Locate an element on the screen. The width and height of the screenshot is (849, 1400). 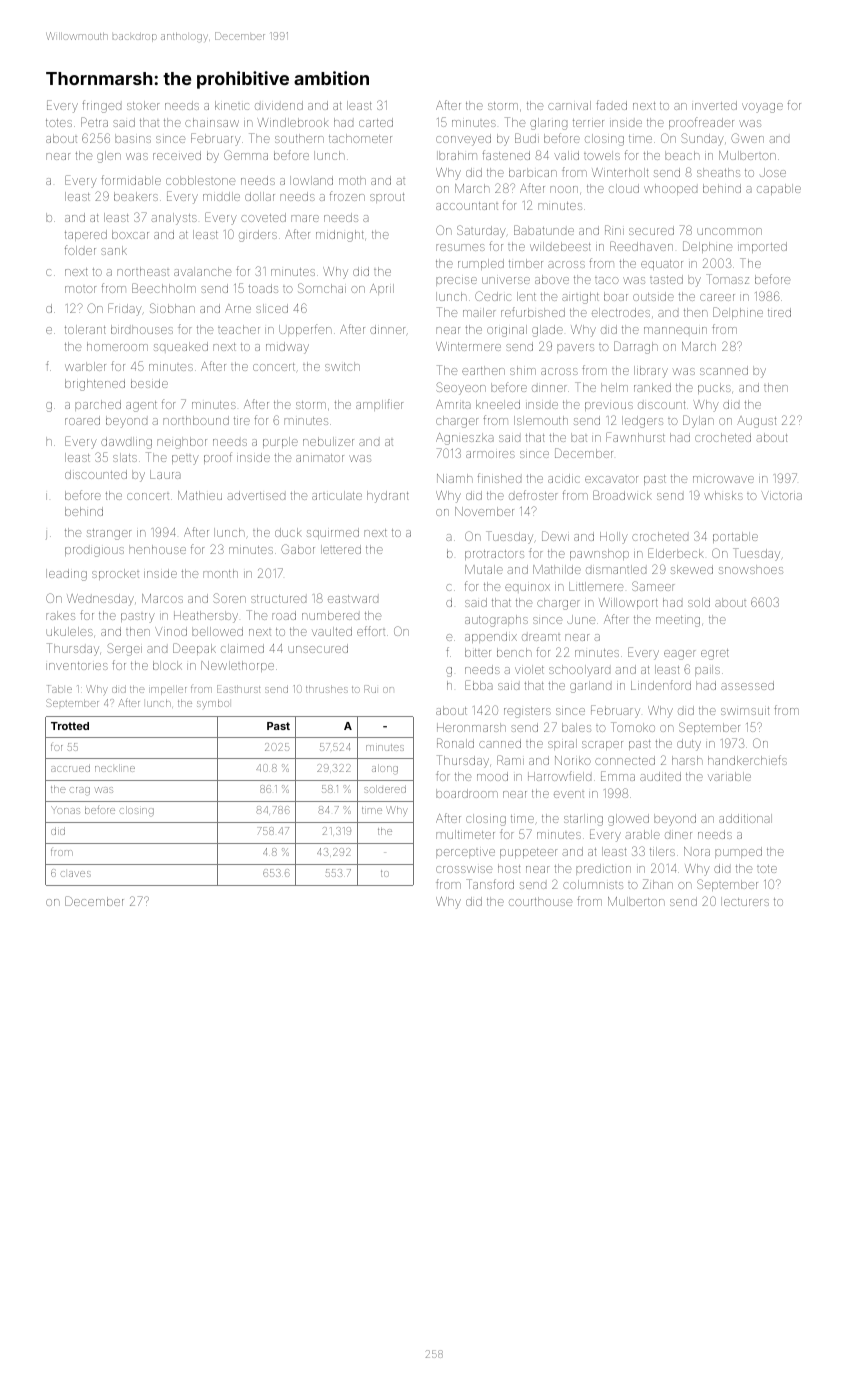
airtight is located at coordinates (580, 298).
